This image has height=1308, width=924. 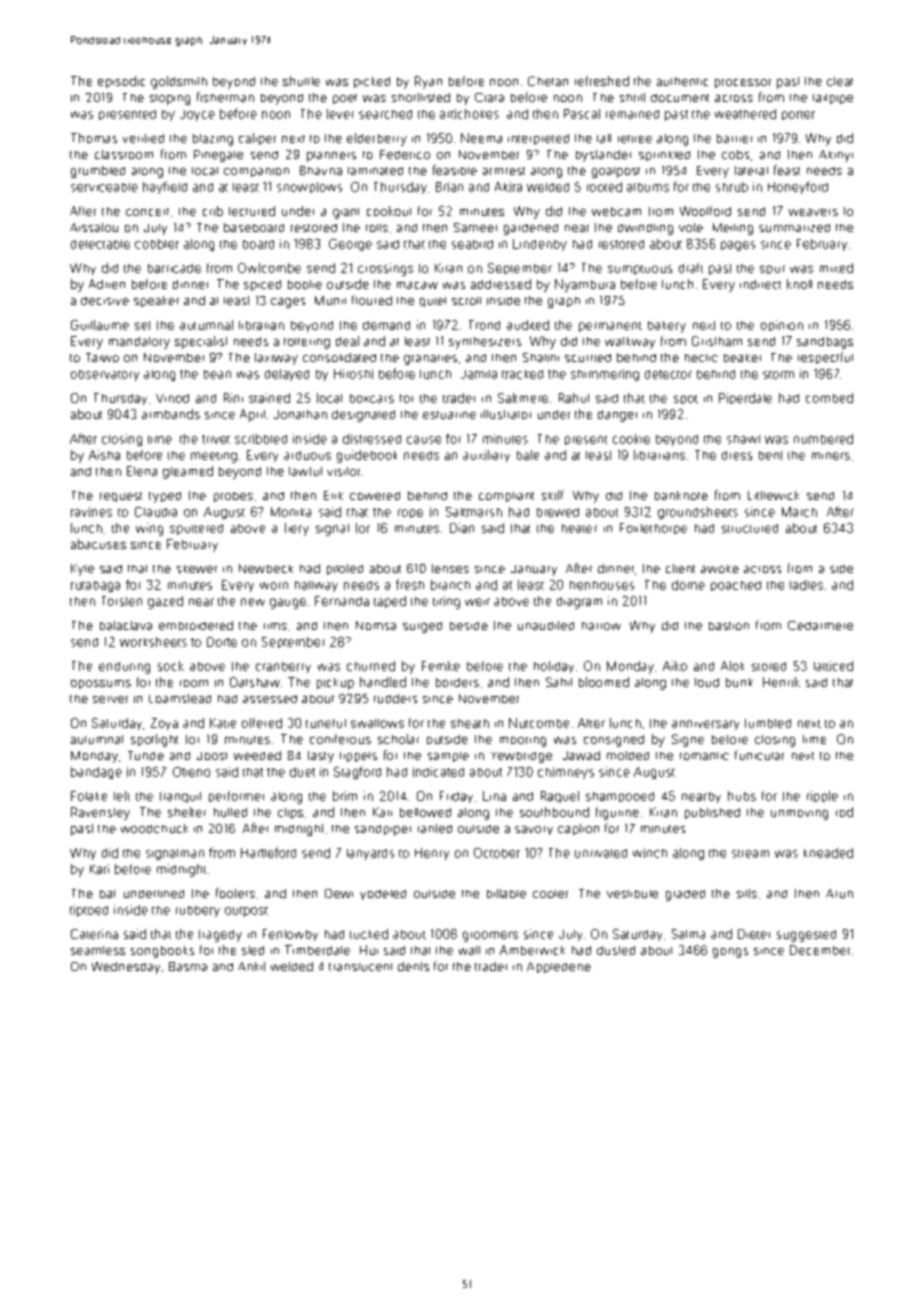 I want to click on rudders, so click(x=395, y=698).
